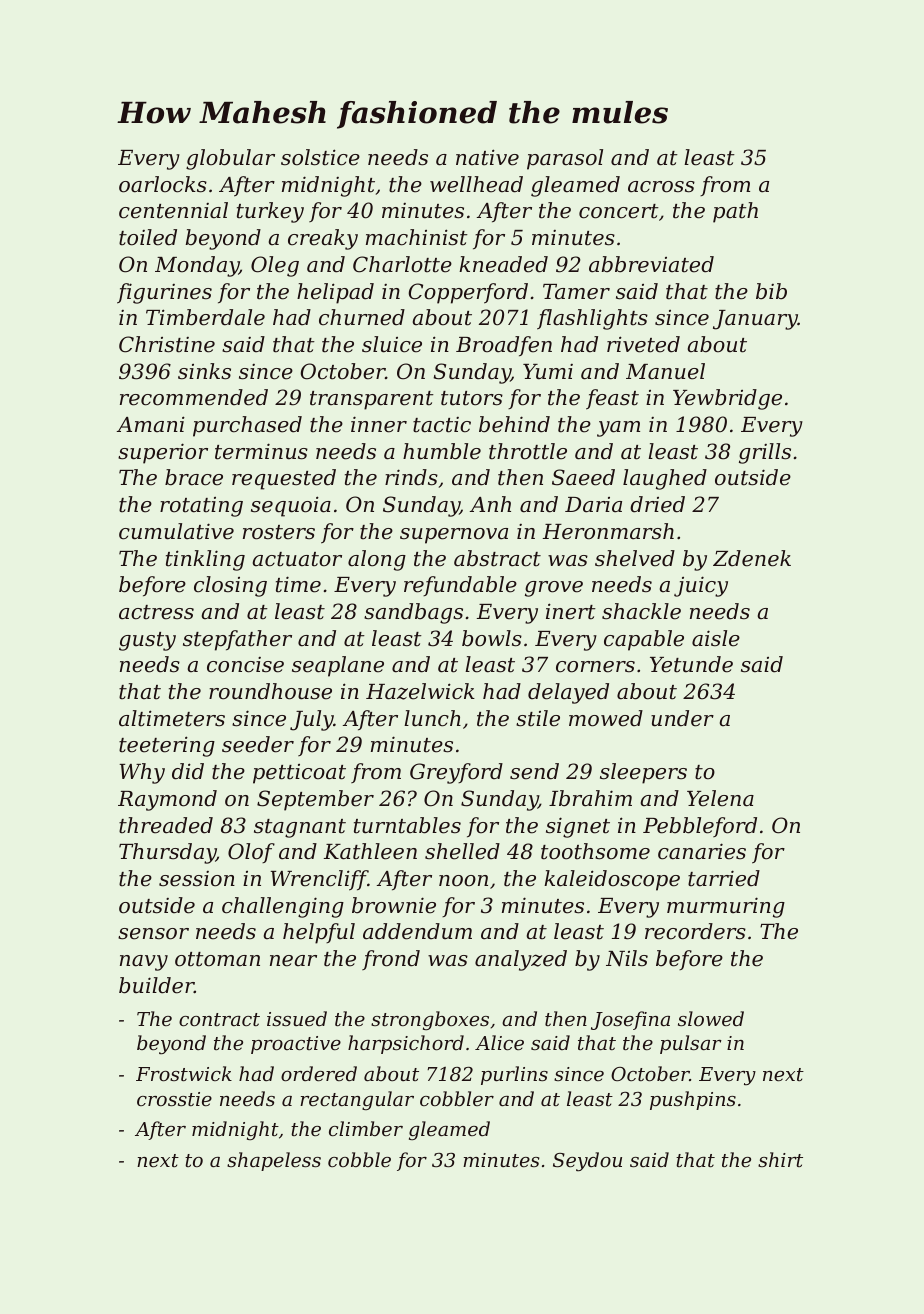  What do you see at coordinates (695, 931) in the screenshot?
I see `recorders` at bounding box center [695, 931].
